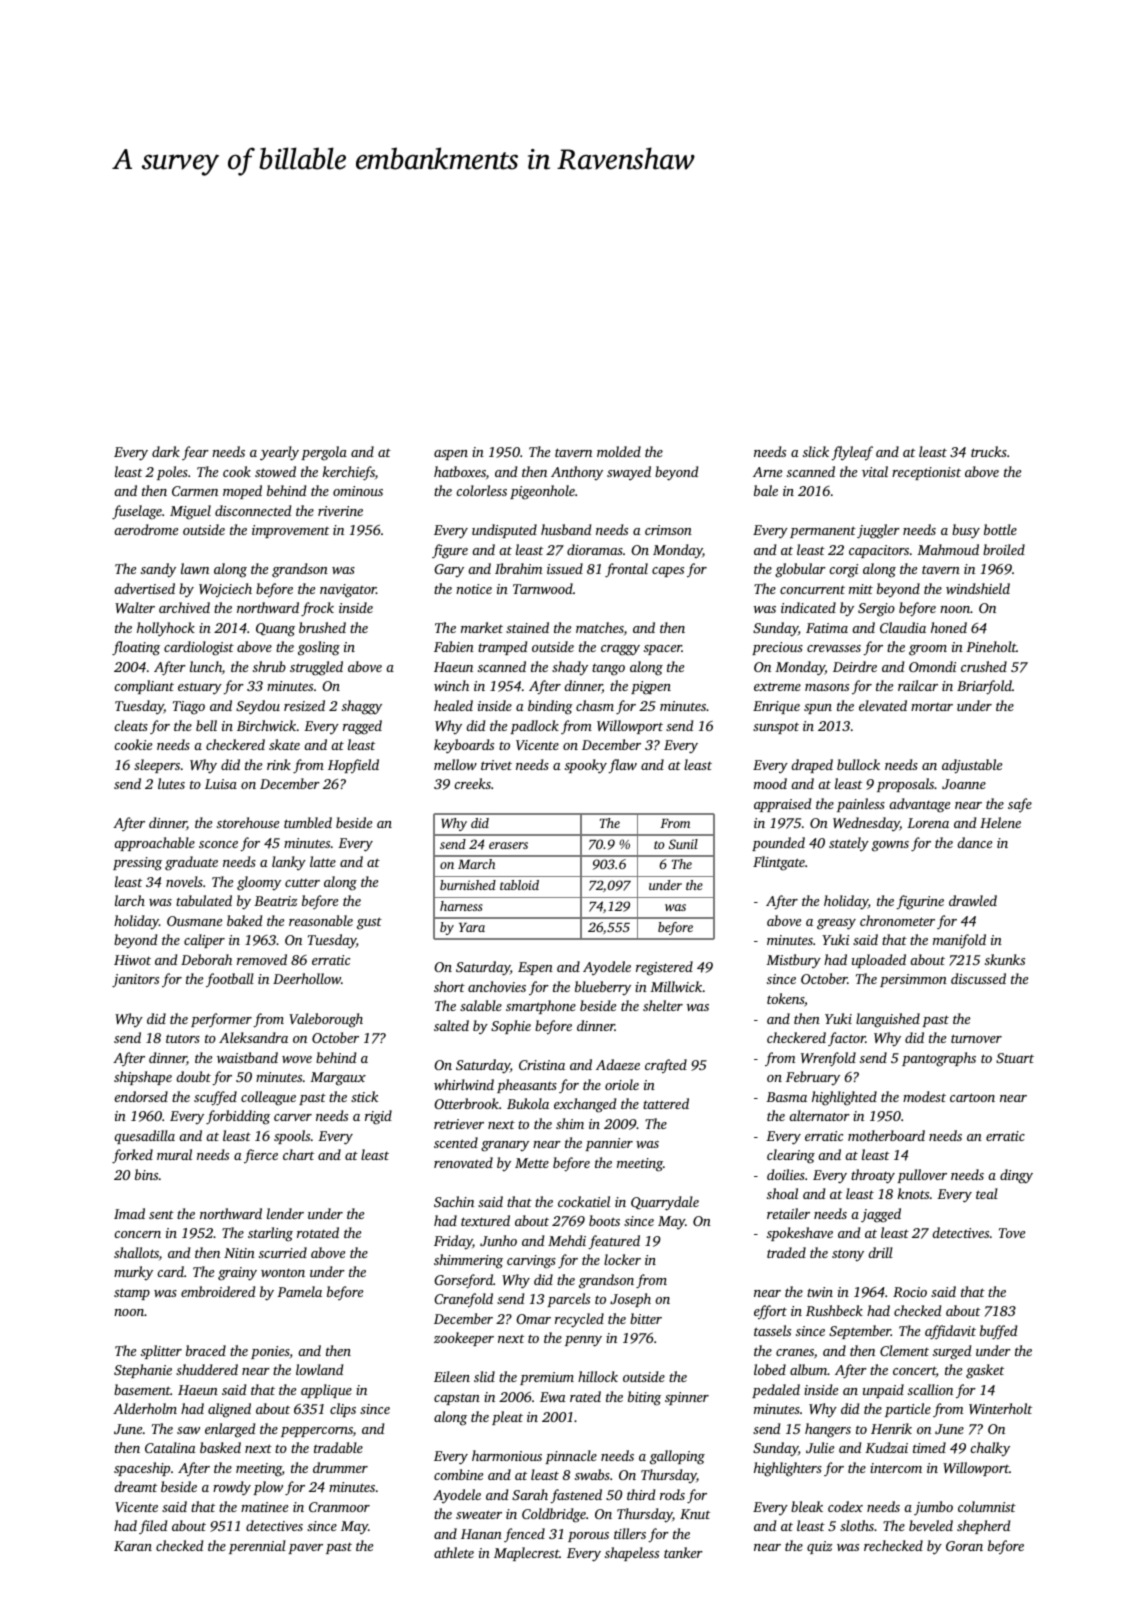  What do you see at coordinates (221, 1020) in the page?
I see `performer` at bounding box center [221, 1020].
